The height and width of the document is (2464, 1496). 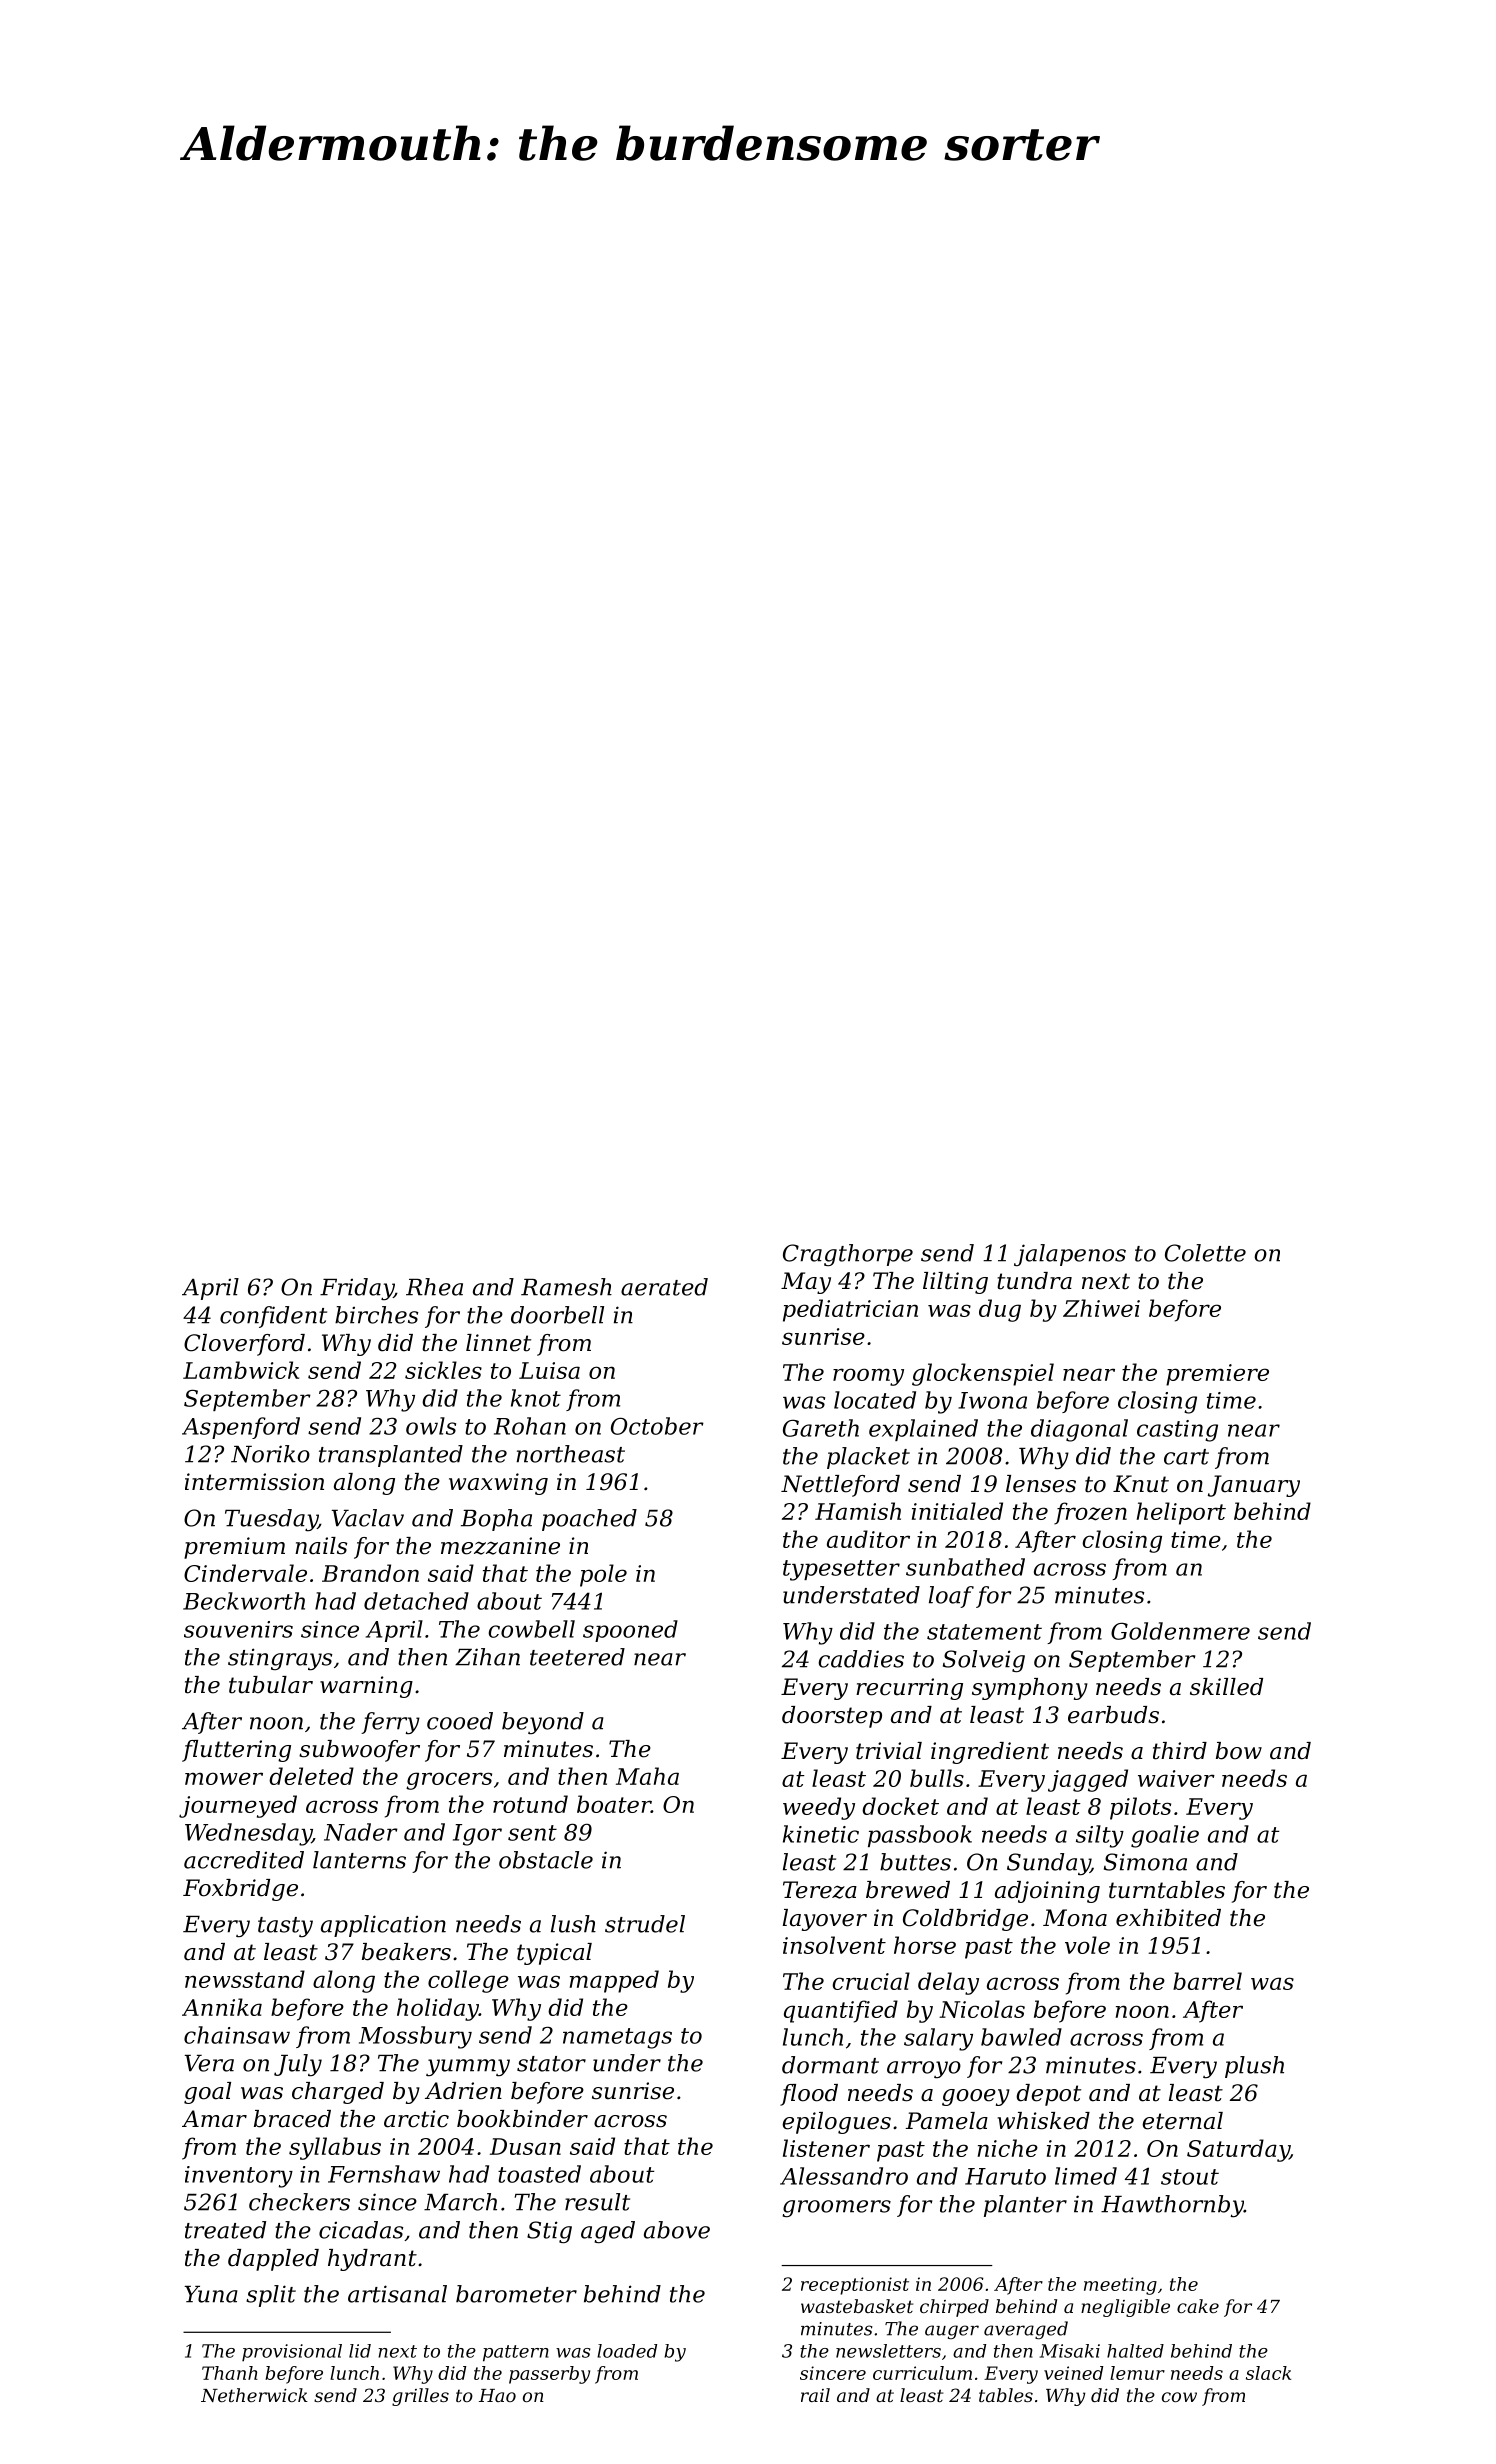 I want to click on Cragthorpe, so click(x=848, y=1255).
